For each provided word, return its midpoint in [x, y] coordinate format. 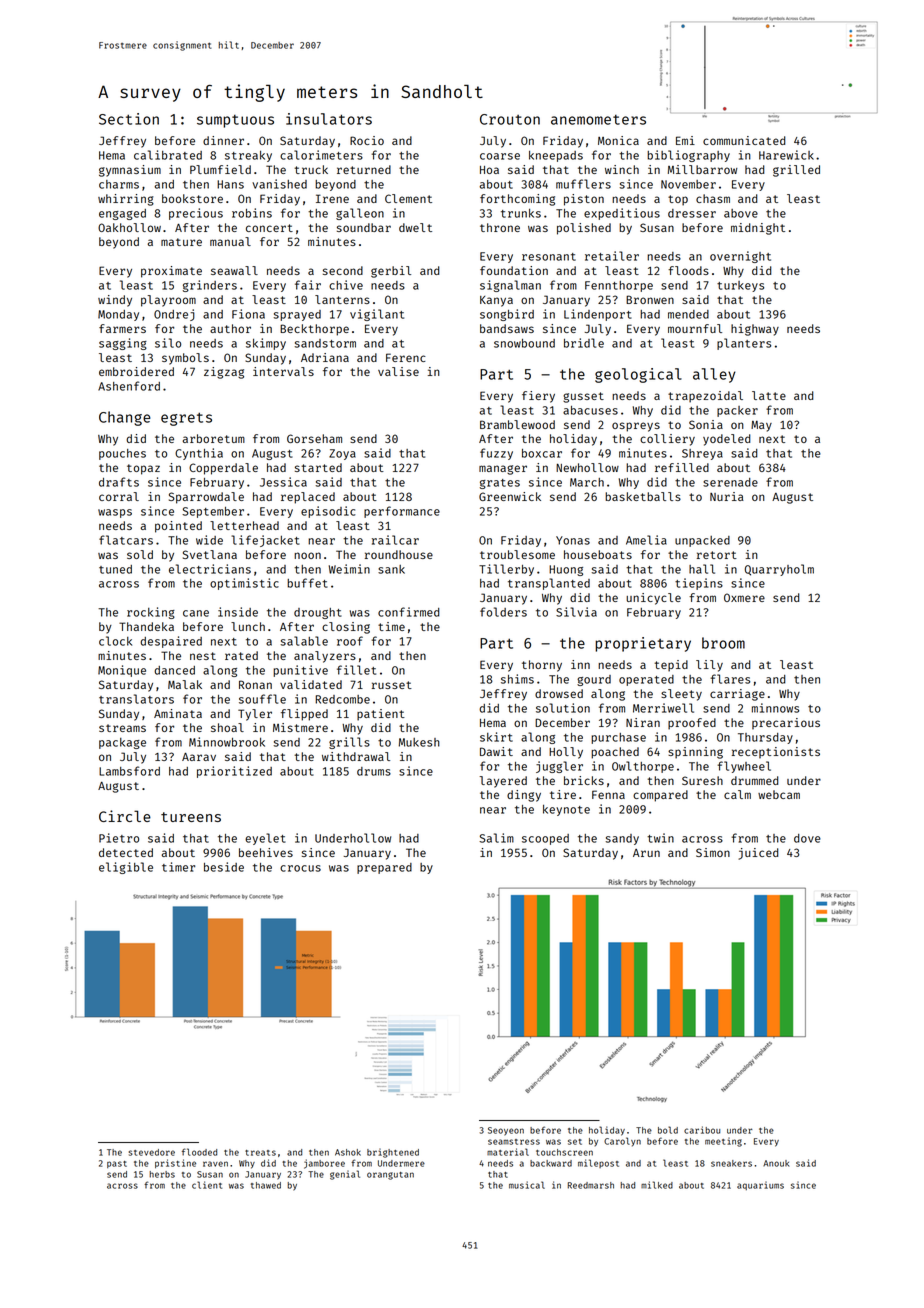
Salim [496, 838]
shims [517, 679]
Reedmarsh [591, 1185]
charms [119, 184]
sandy [622, 839]
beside [224, 867]
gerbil [391, 272]
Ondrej [174, 315]
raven [215, 1164]
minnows [775, 708]
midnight [758, 229]
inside [238, 612]
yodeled [727, 440]
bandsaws [507, 328]
